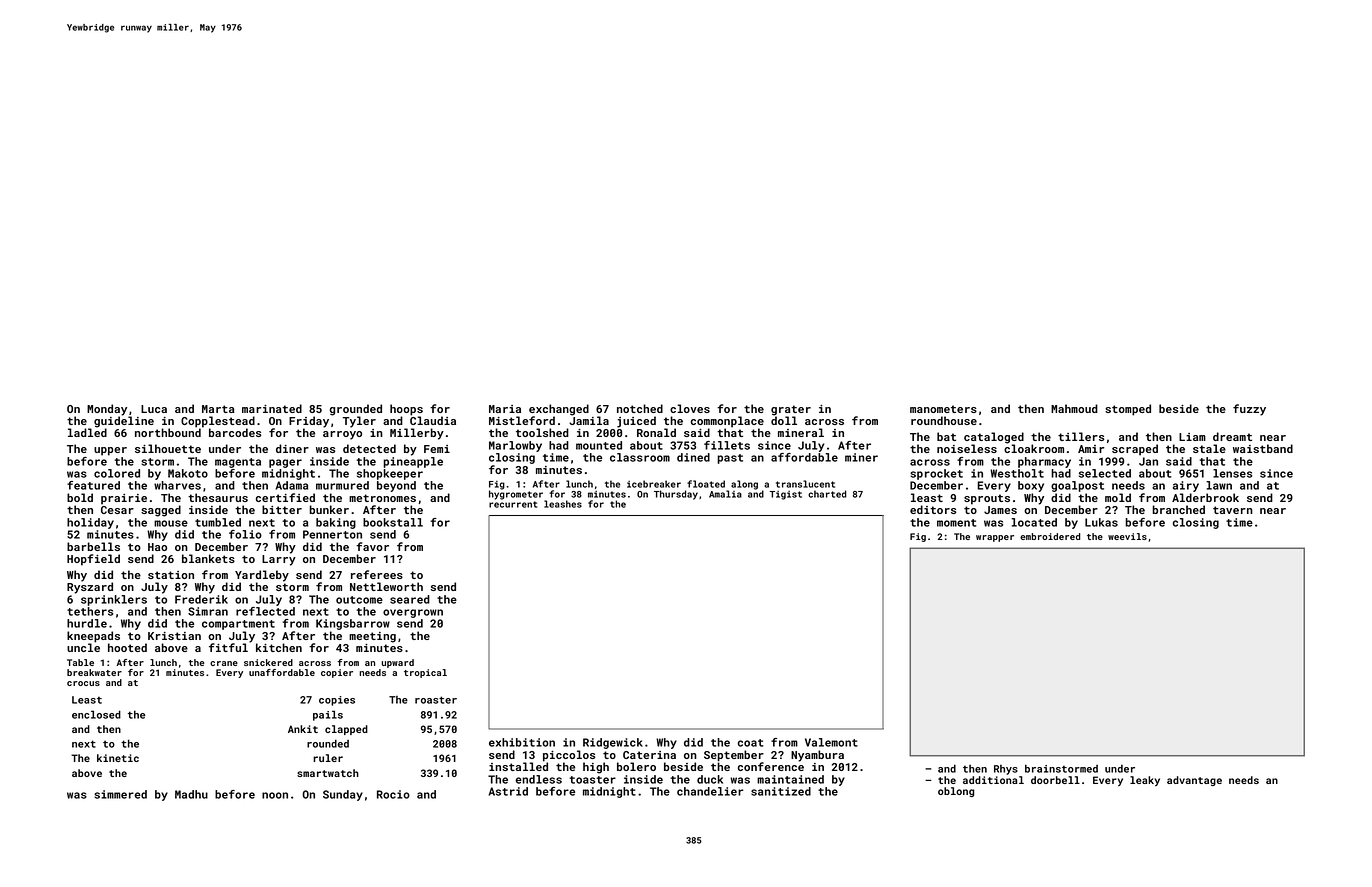 The width and height of the document is (1372, 887). I want to click on weevils, so click(1127, 536).
